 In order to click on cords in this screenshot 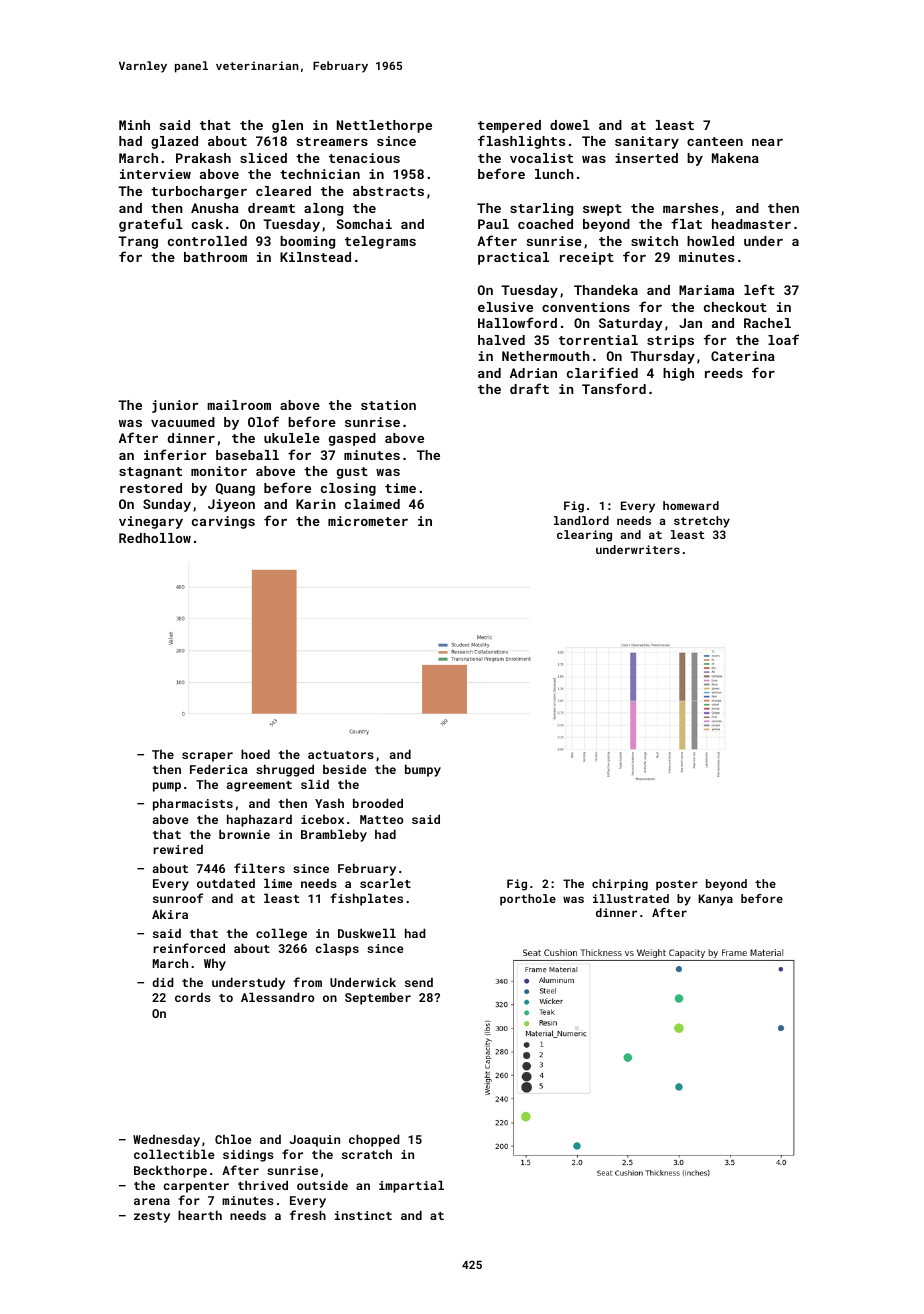, I will do `click(193, 997)`.
